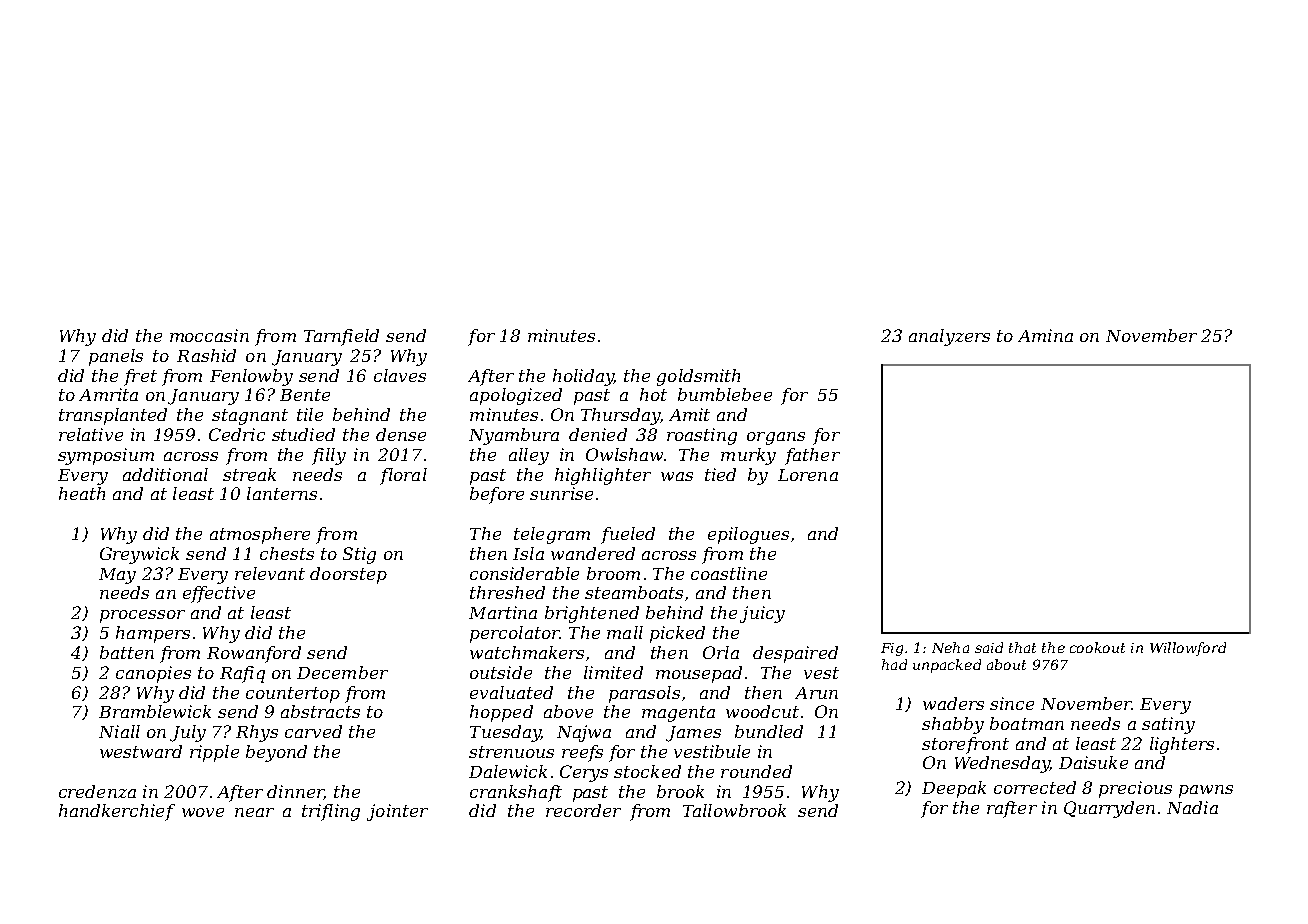 The image size is (1308, 924). I want to click on effective, so click(219, 594).
